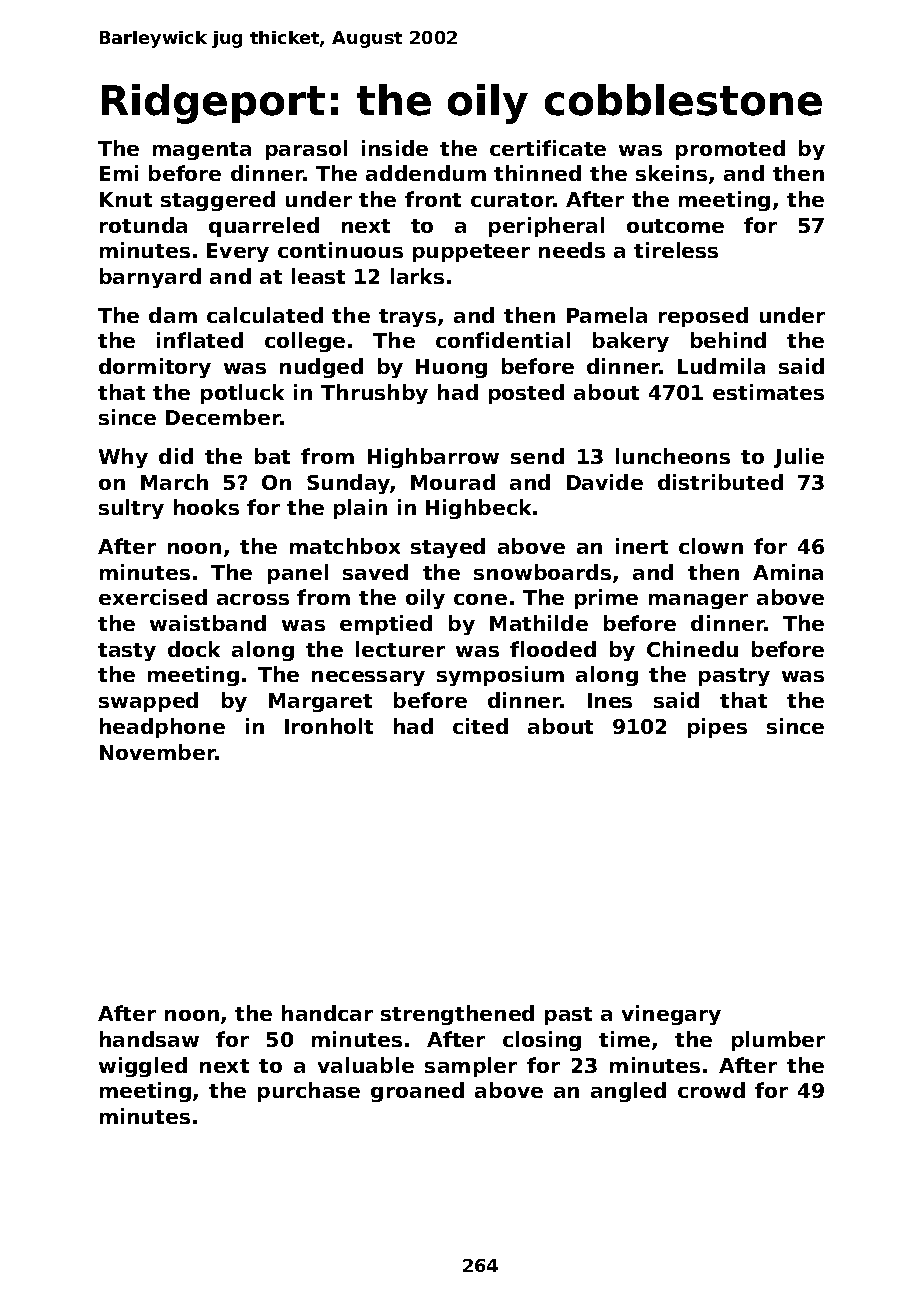 This screenshot has height=1314, width=924. Describe the element at coordinates (480, 726) in the screenshot. I see `cited` at that location.
